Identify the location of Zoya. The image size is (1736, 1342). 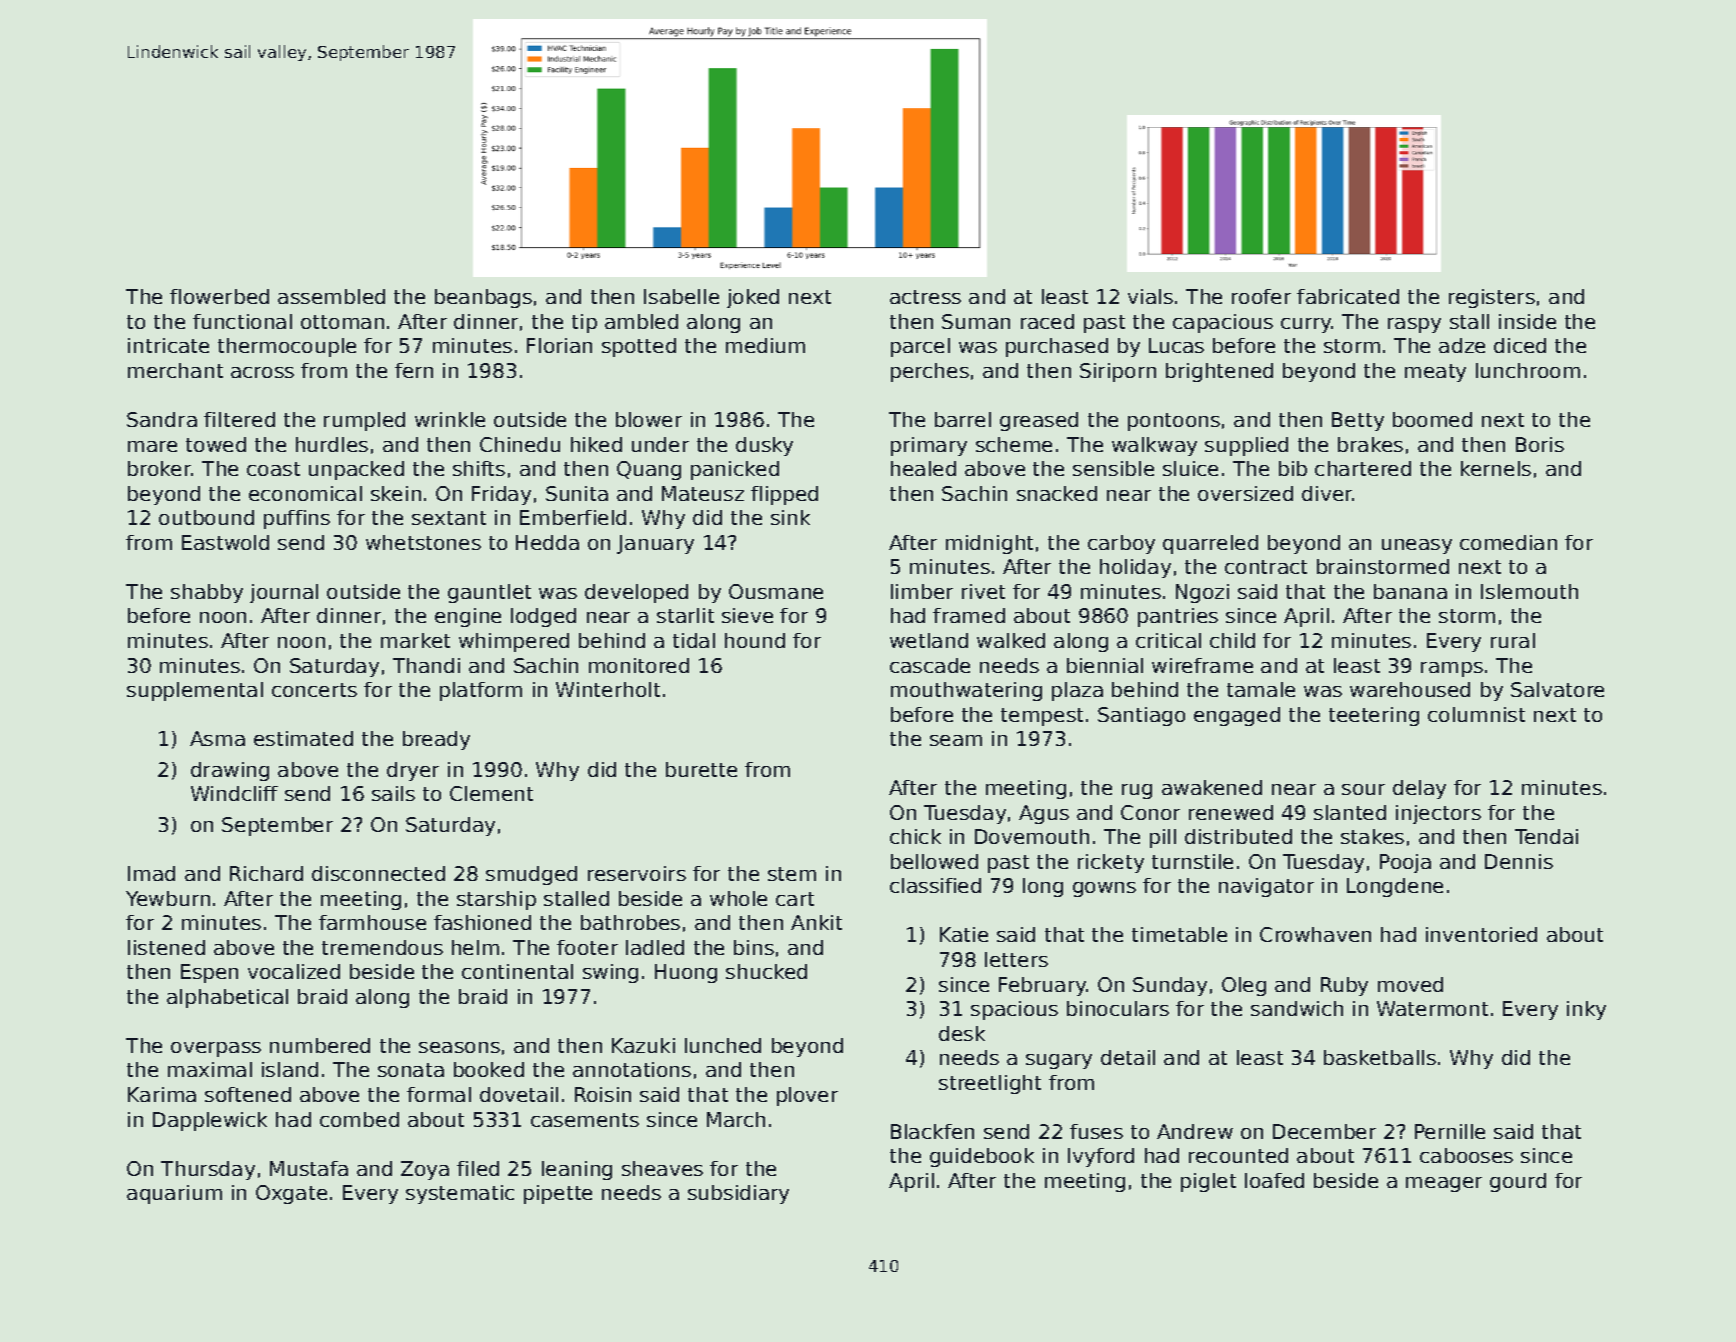
(425, 1170).
